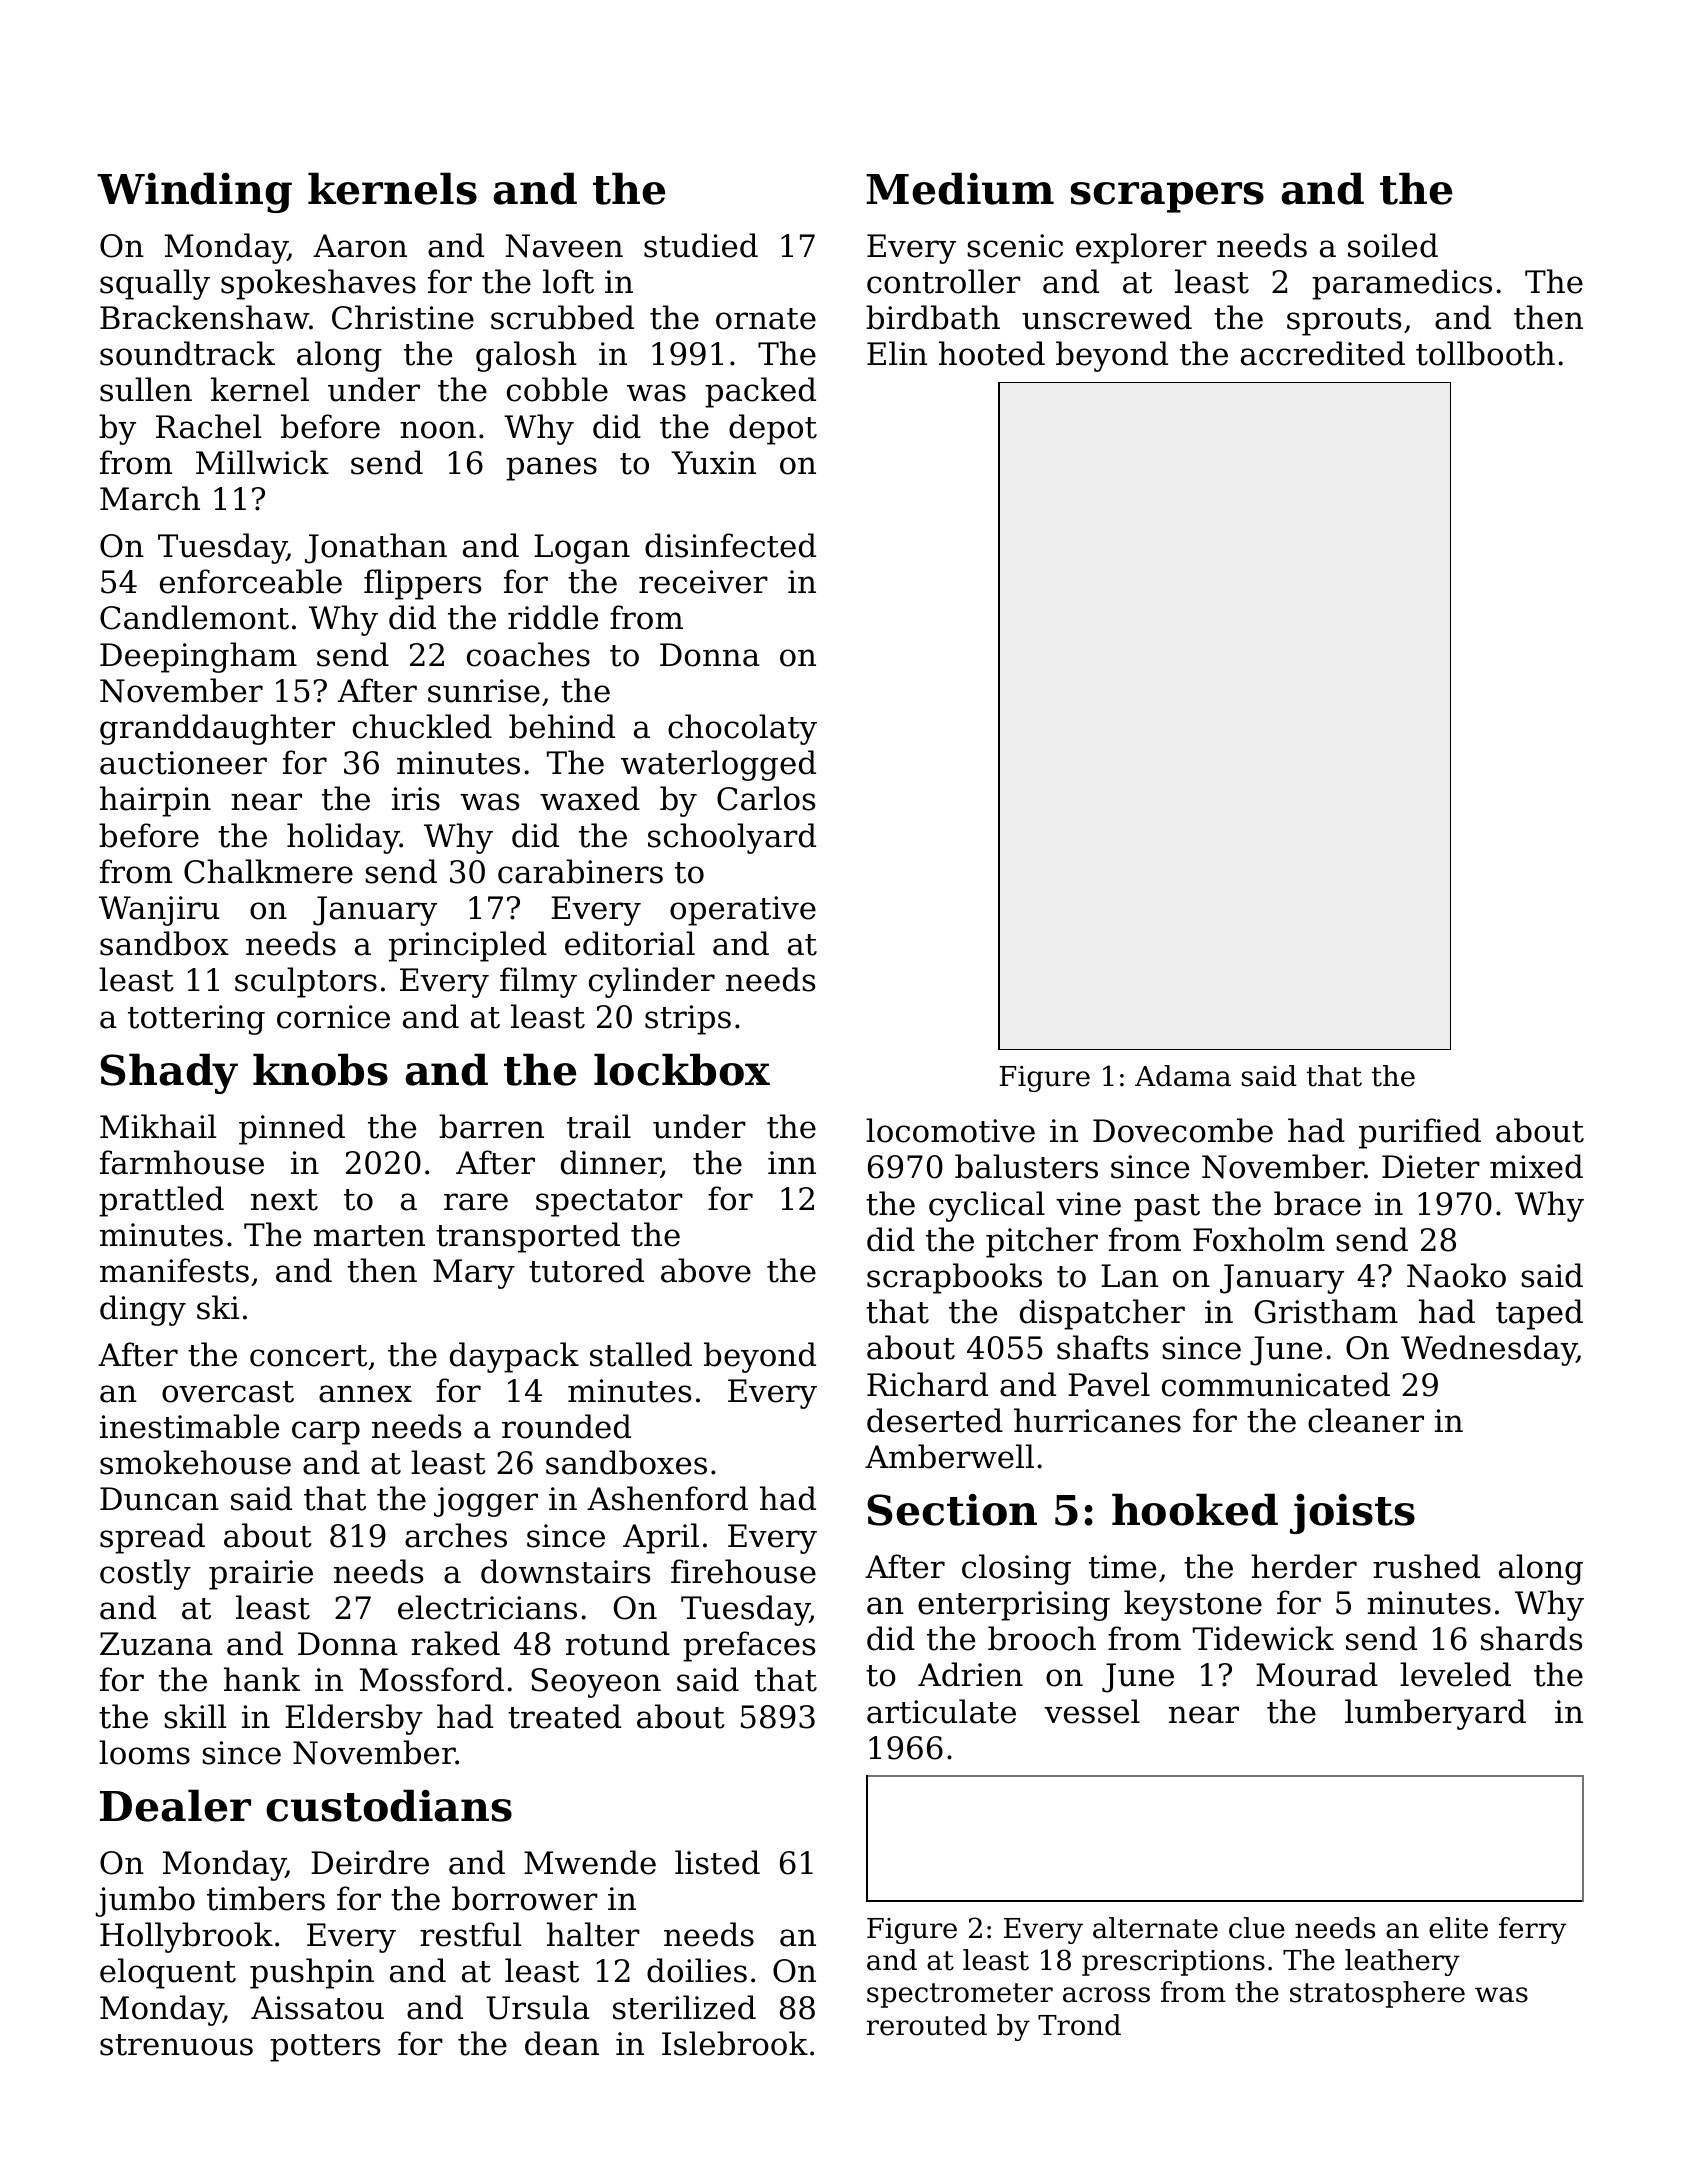 This screenshot has height=2178, width=1683. I want to click on scrapers, so click(1167, 197).
